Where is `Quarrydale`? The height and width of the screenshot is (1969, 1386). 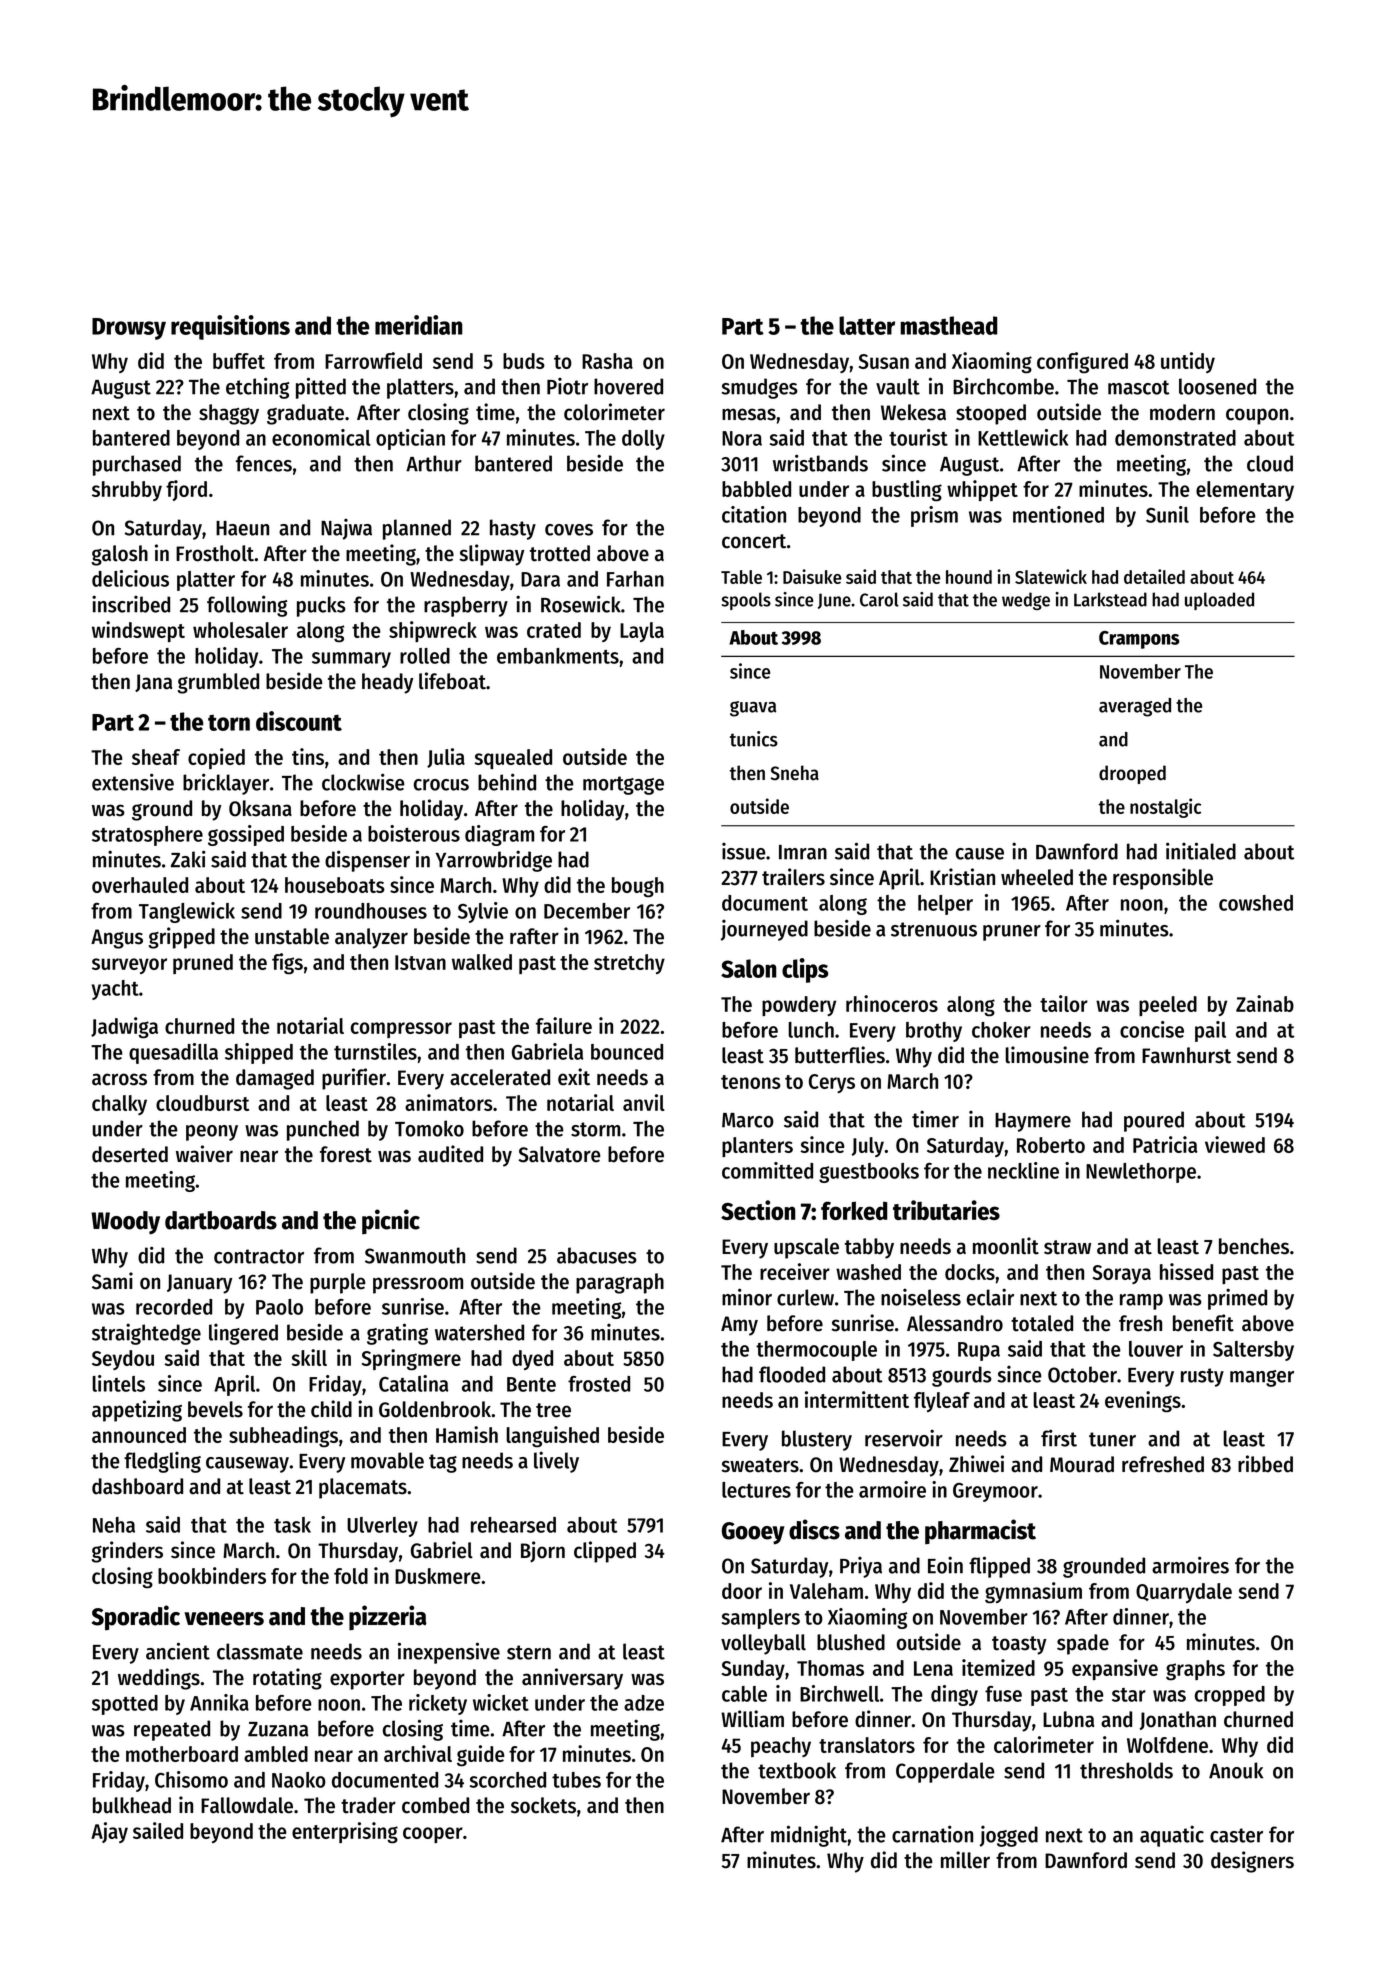 Quarrydale is located at coordinates (1184, 1593).
